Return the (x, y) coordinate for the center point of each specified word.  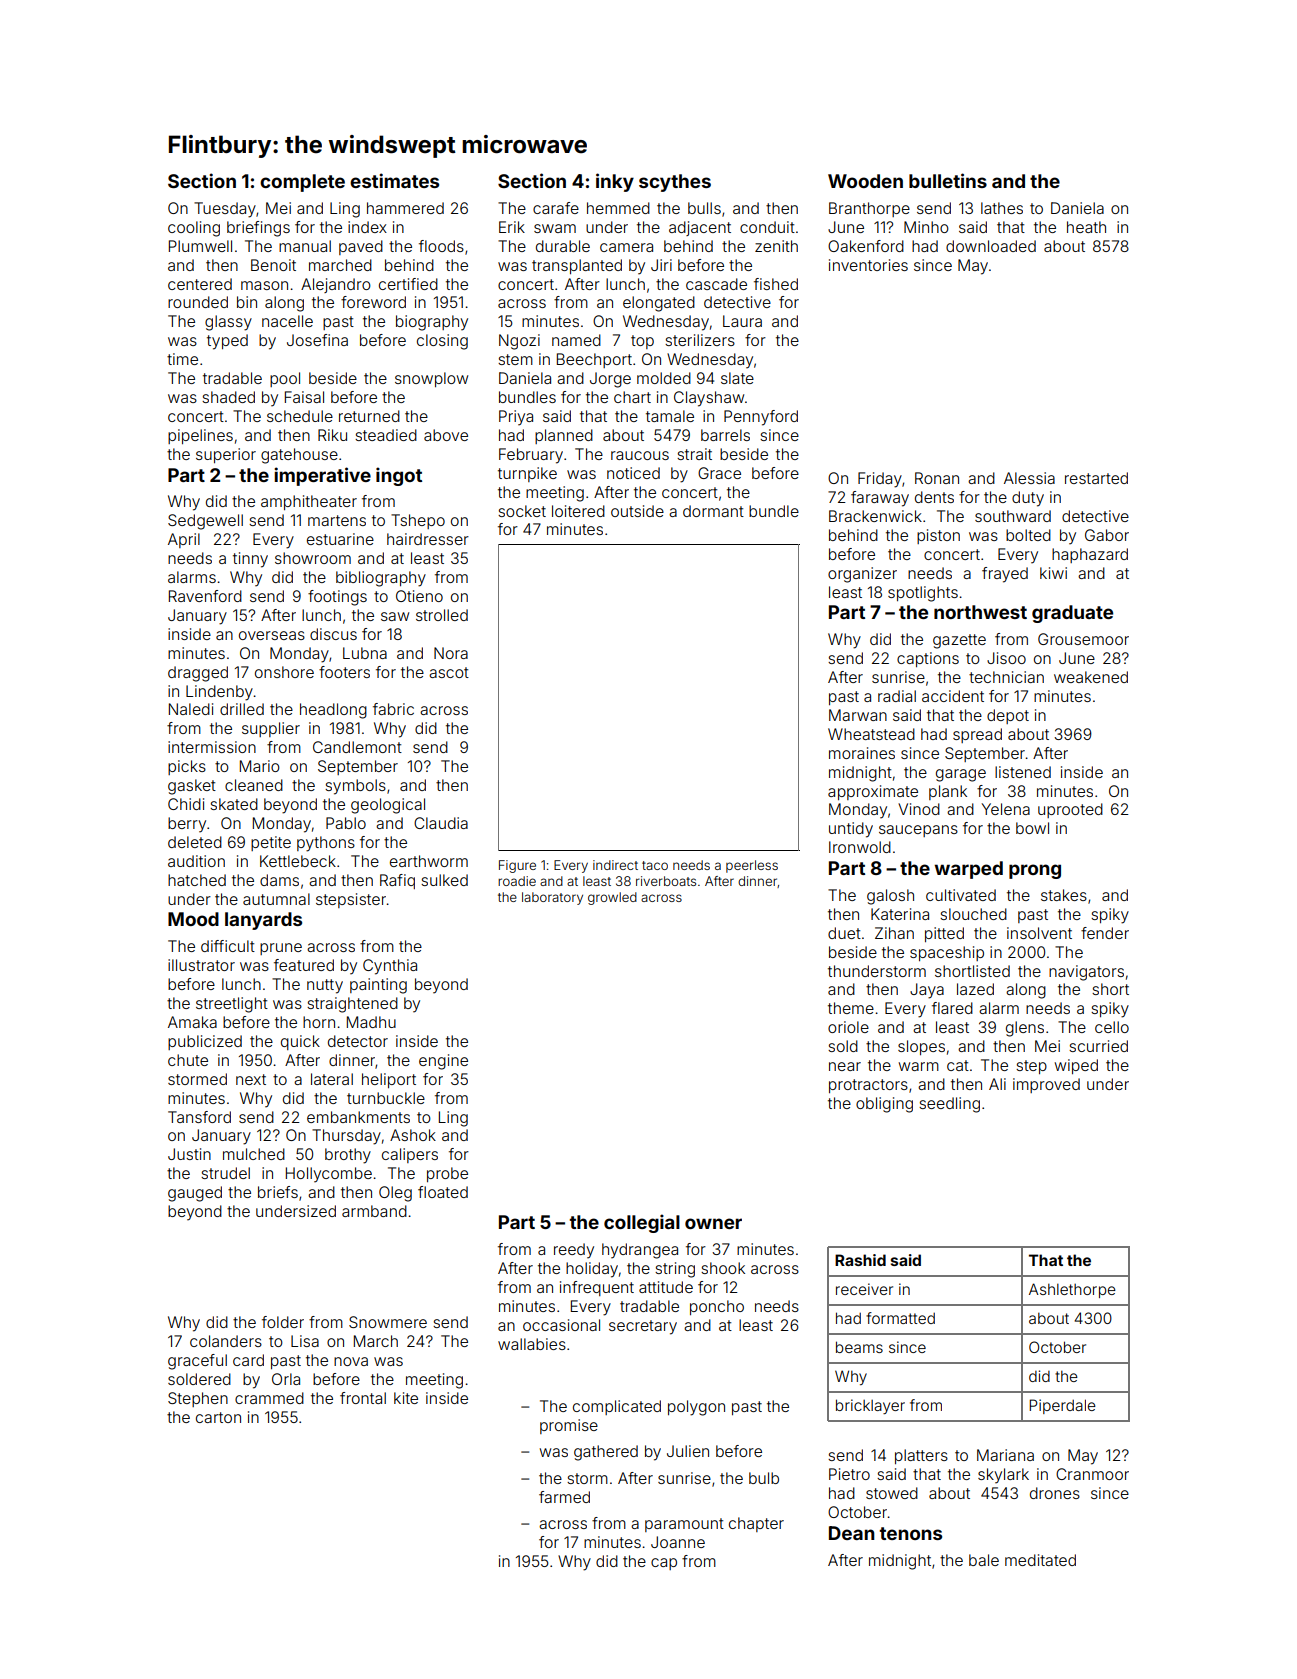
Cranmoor (1092, 1474)
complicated (617, 1407)
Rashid (860, 1260)
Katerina (900, 914)
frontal (363, 1398)
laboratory (552, 898)
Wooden (865, 181)
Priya (516, 418)
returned (369, 416)
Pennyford (761, 418)
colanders (226, 1341)
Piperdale (1062, 1406)
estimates (394, 180)
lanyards (263, 921)
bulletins (948, 180)
